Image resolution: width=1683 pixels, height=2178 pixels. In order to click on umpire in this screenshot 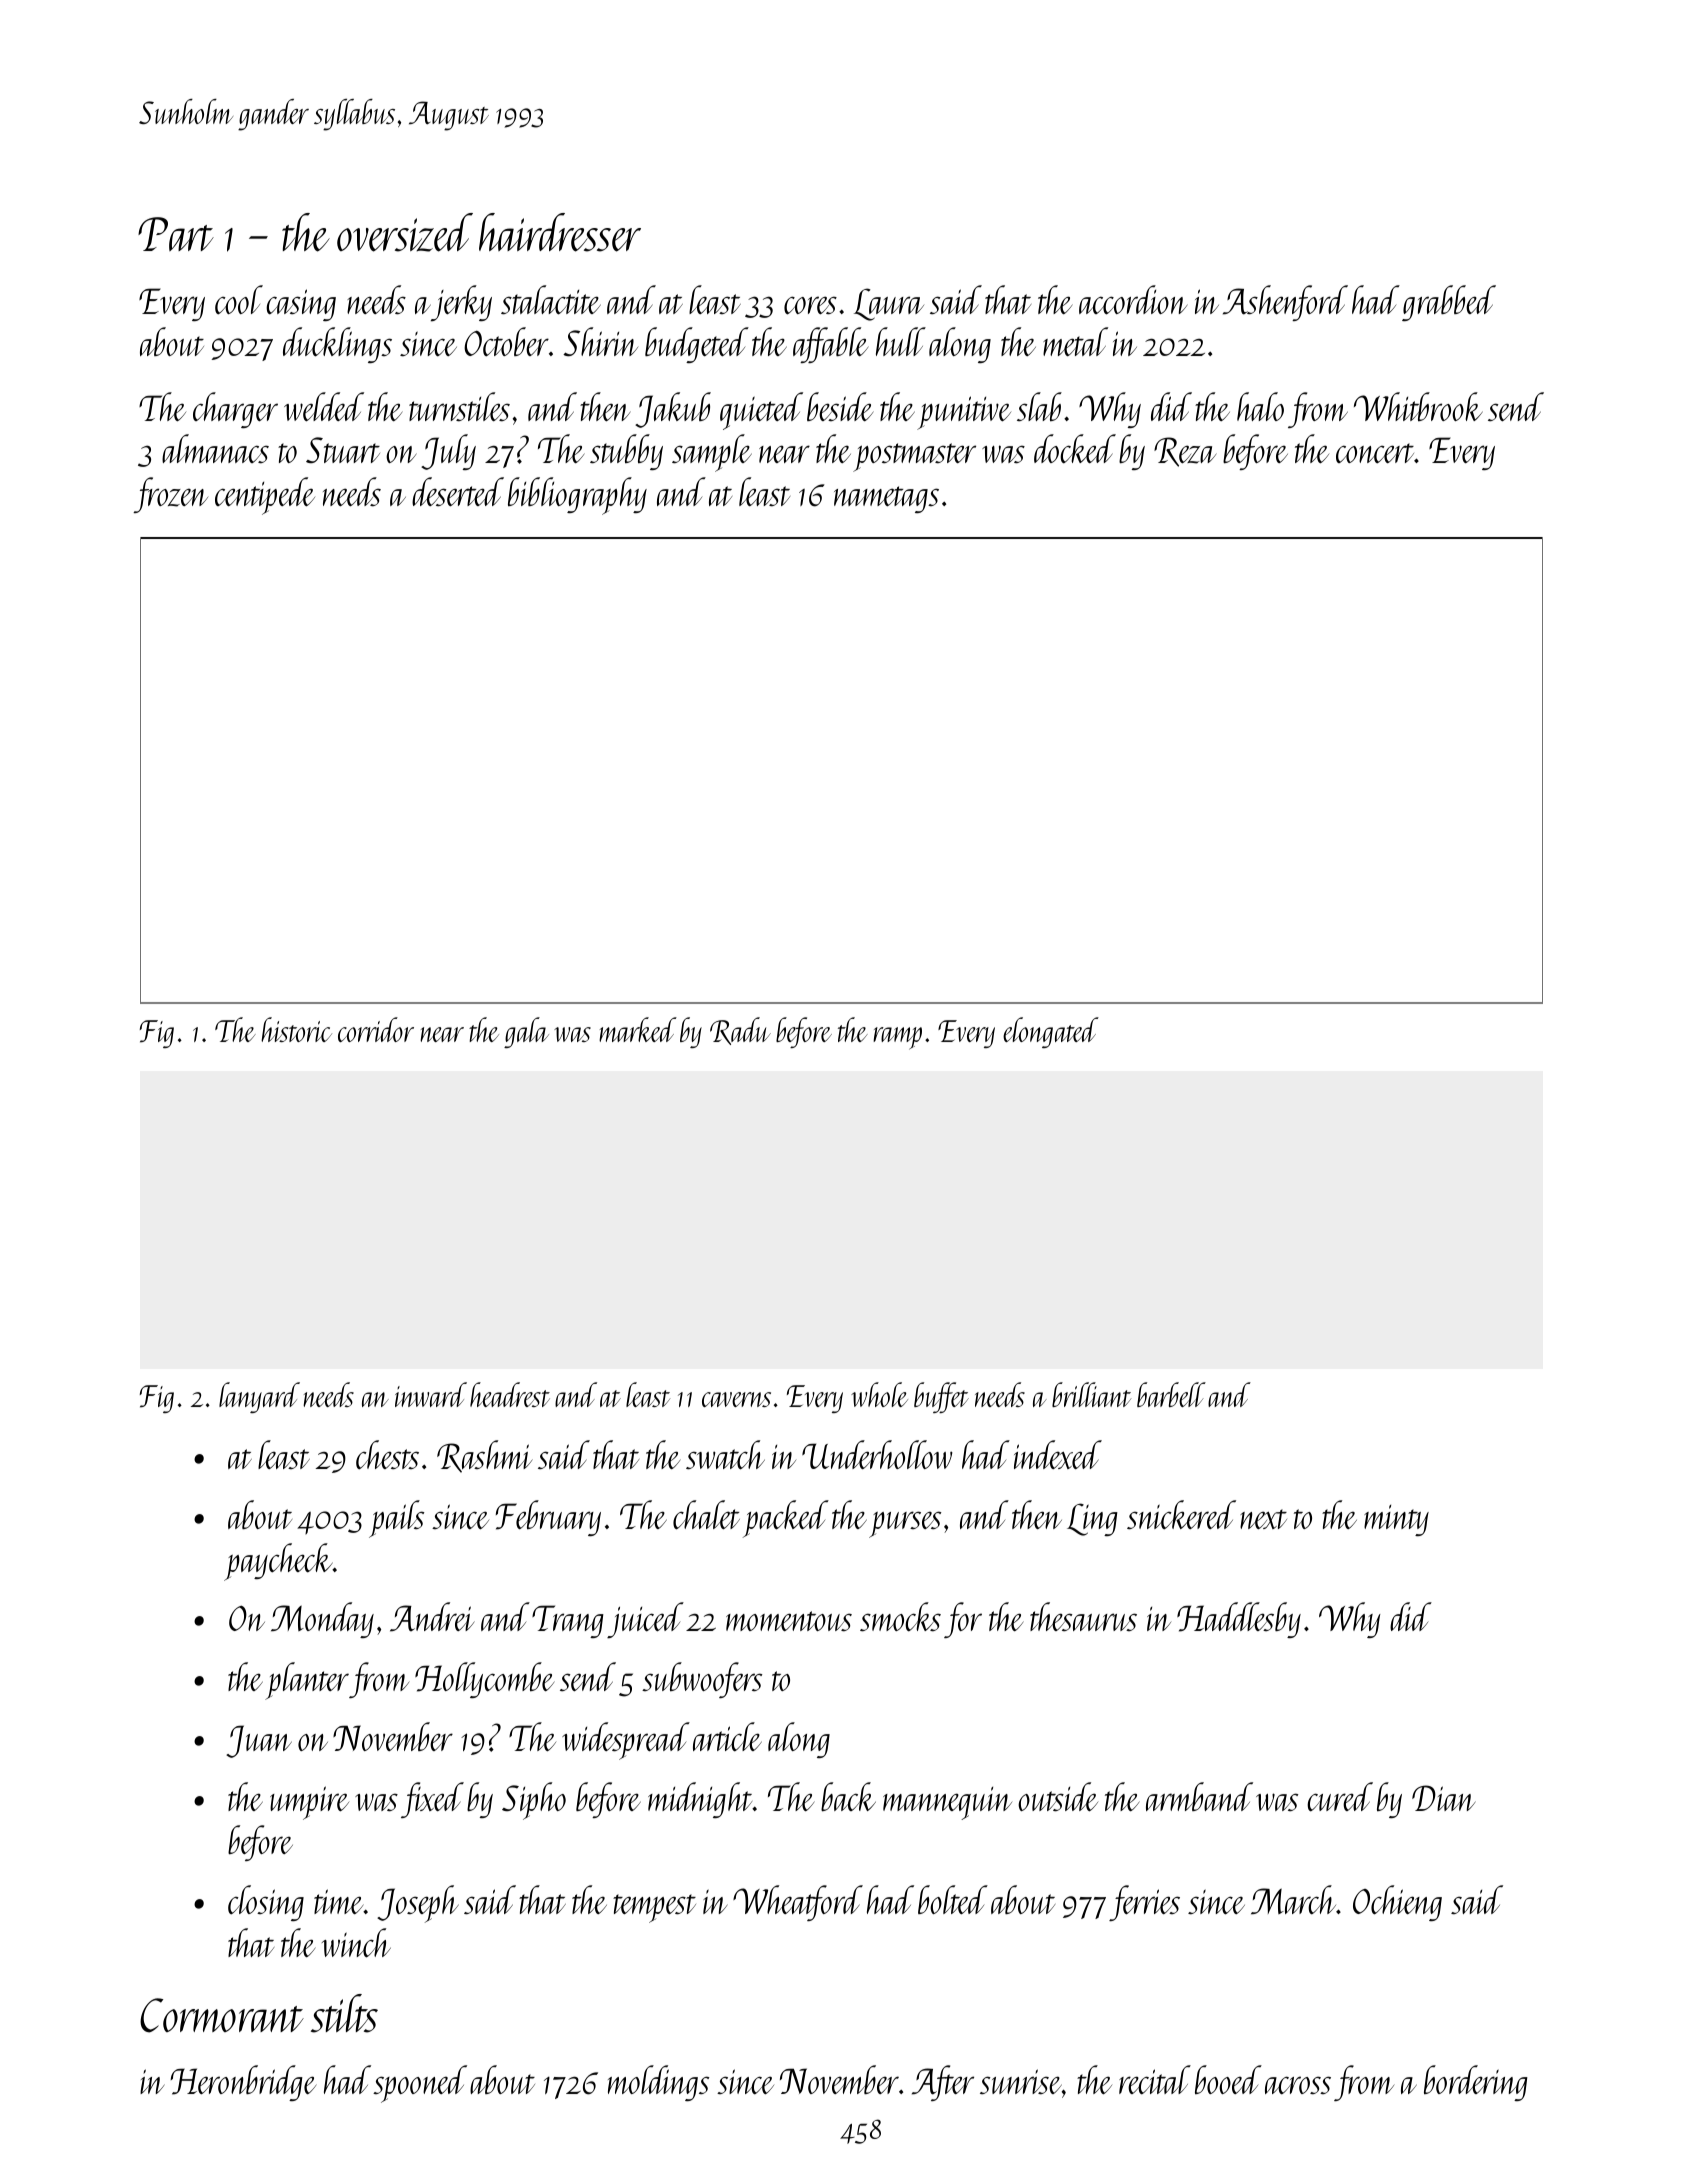, I will do `click(309, 1803)`.
